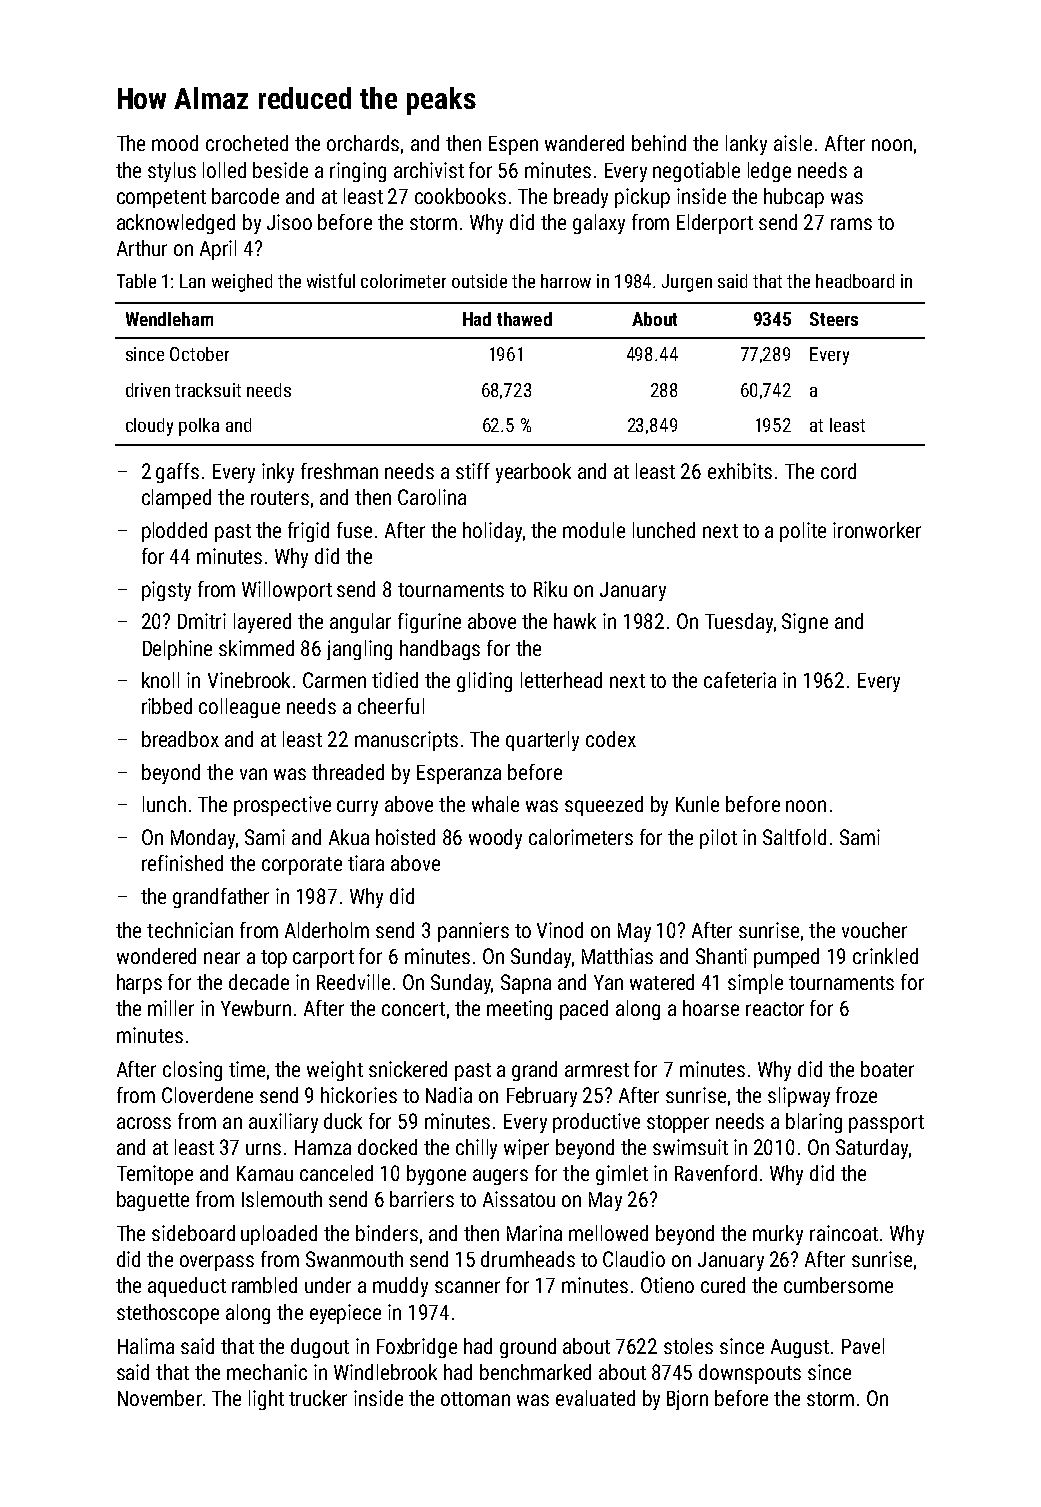  What do you see at coordinates (182, 863) in the screenshot?
I see `refinished` at bounding box center [182, 863].
